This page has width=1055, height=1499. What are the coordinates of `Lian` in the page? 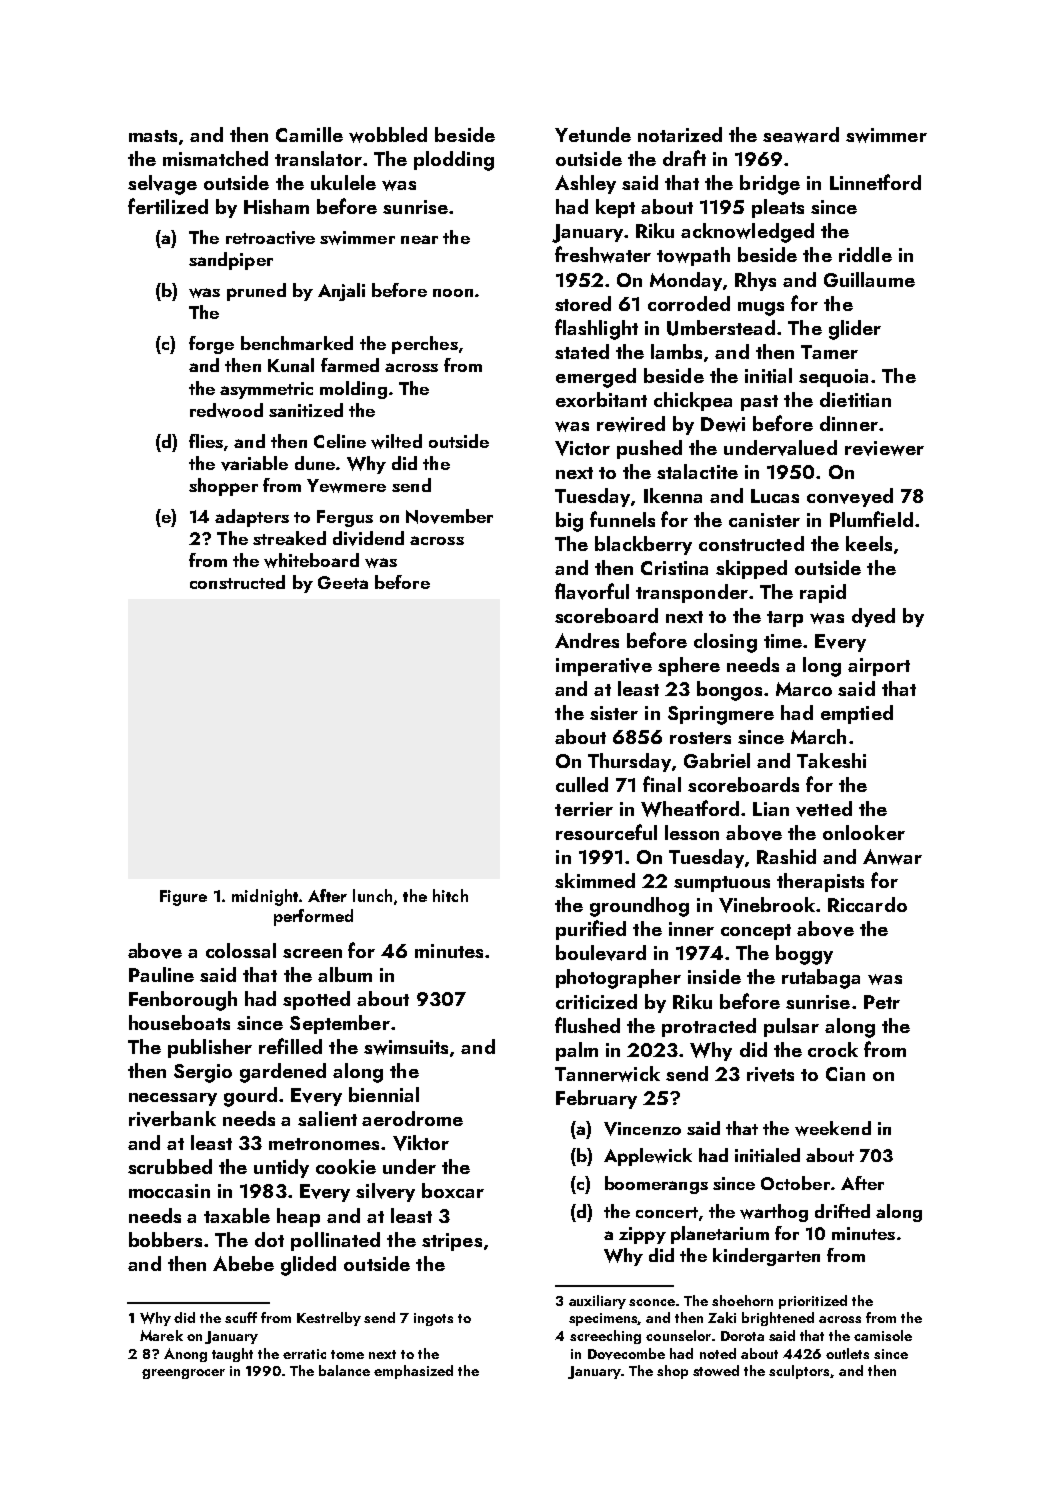 It's located at (771, 809).
